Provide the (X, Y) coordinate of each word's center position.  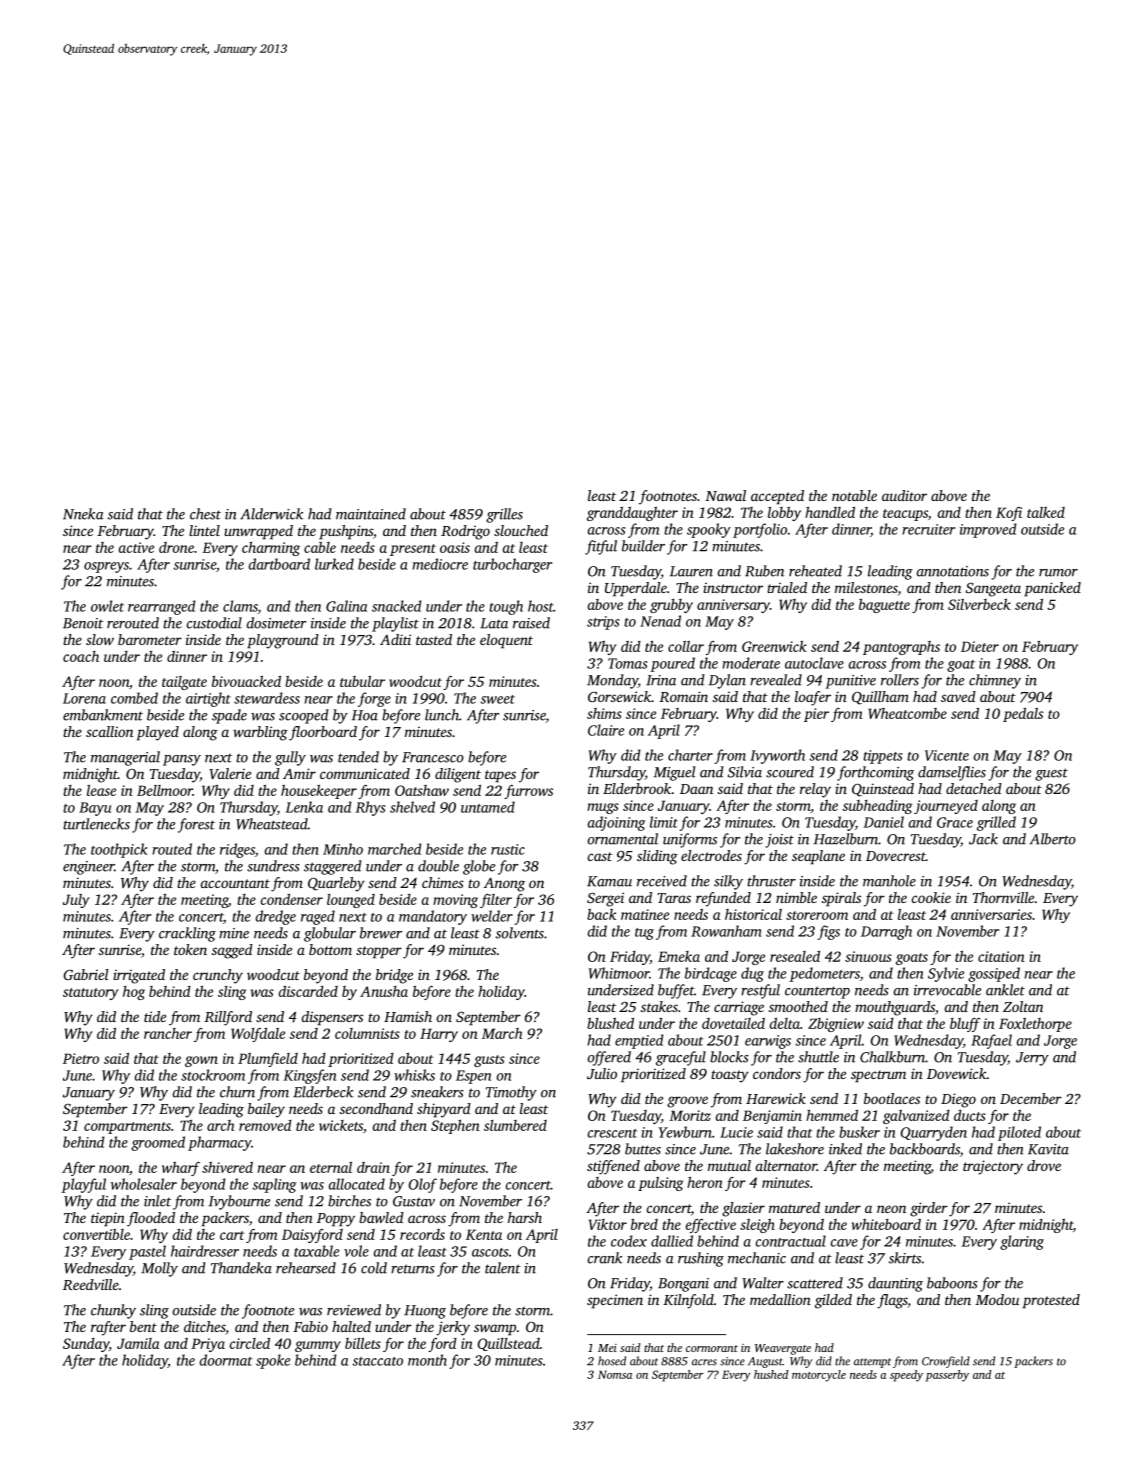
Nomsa (615, 1374)
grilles (504, 515)
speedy (906, 1376)
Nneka (83, 514)
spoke (273, 1361)
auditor (904, 495)
